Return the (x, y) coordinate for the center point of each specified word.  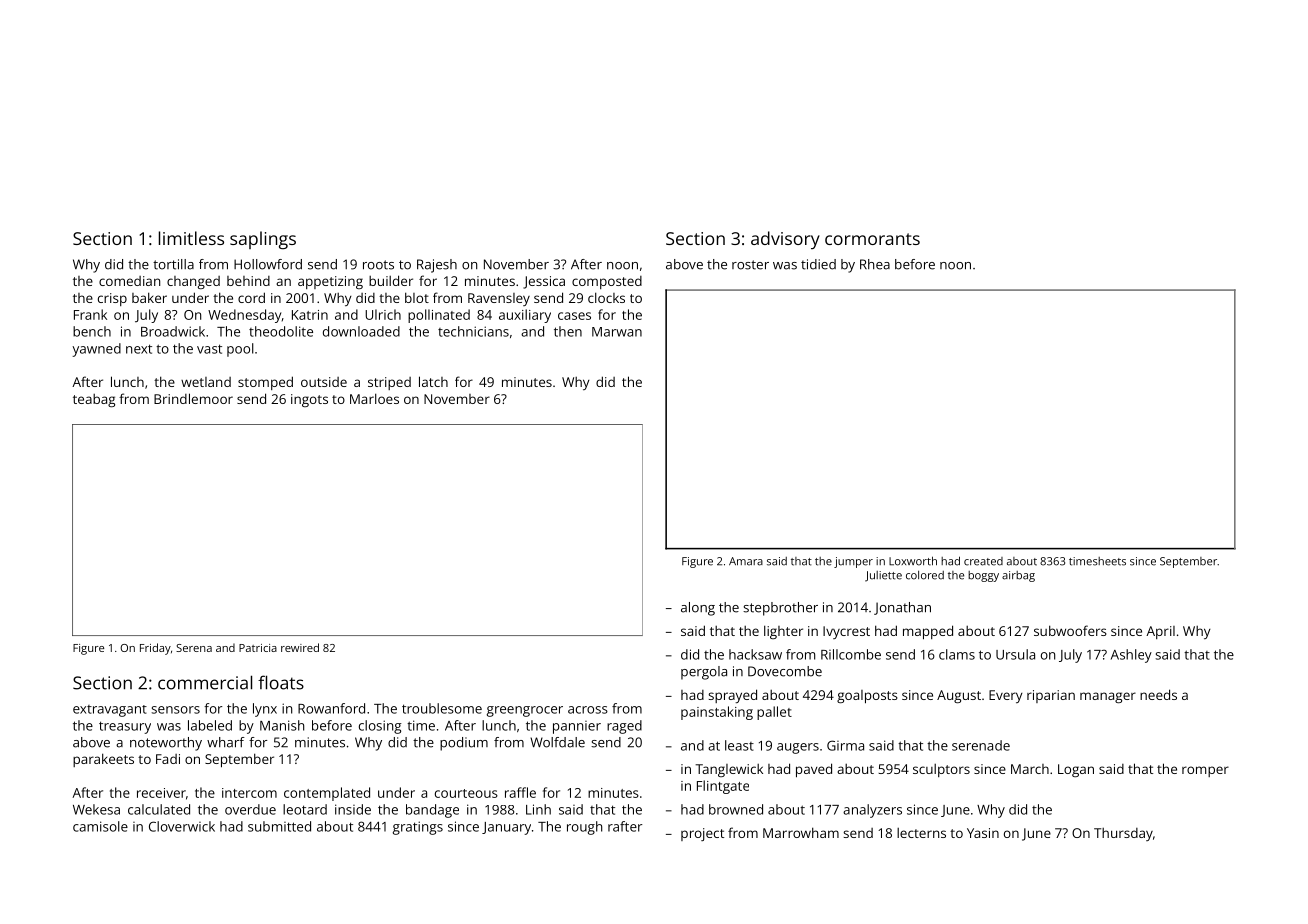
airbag (1018, 576)
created (983, 561)
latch (433, 381)
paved (814, 770)
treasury (125, 727)
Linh (538, 809)
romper (1205, 771)
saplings (263, 240)
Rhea (875, 264)
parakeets (103, 760)
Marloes (374, 398)
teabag (94, 400)
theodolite (281, 331)
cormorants (872, 239)
